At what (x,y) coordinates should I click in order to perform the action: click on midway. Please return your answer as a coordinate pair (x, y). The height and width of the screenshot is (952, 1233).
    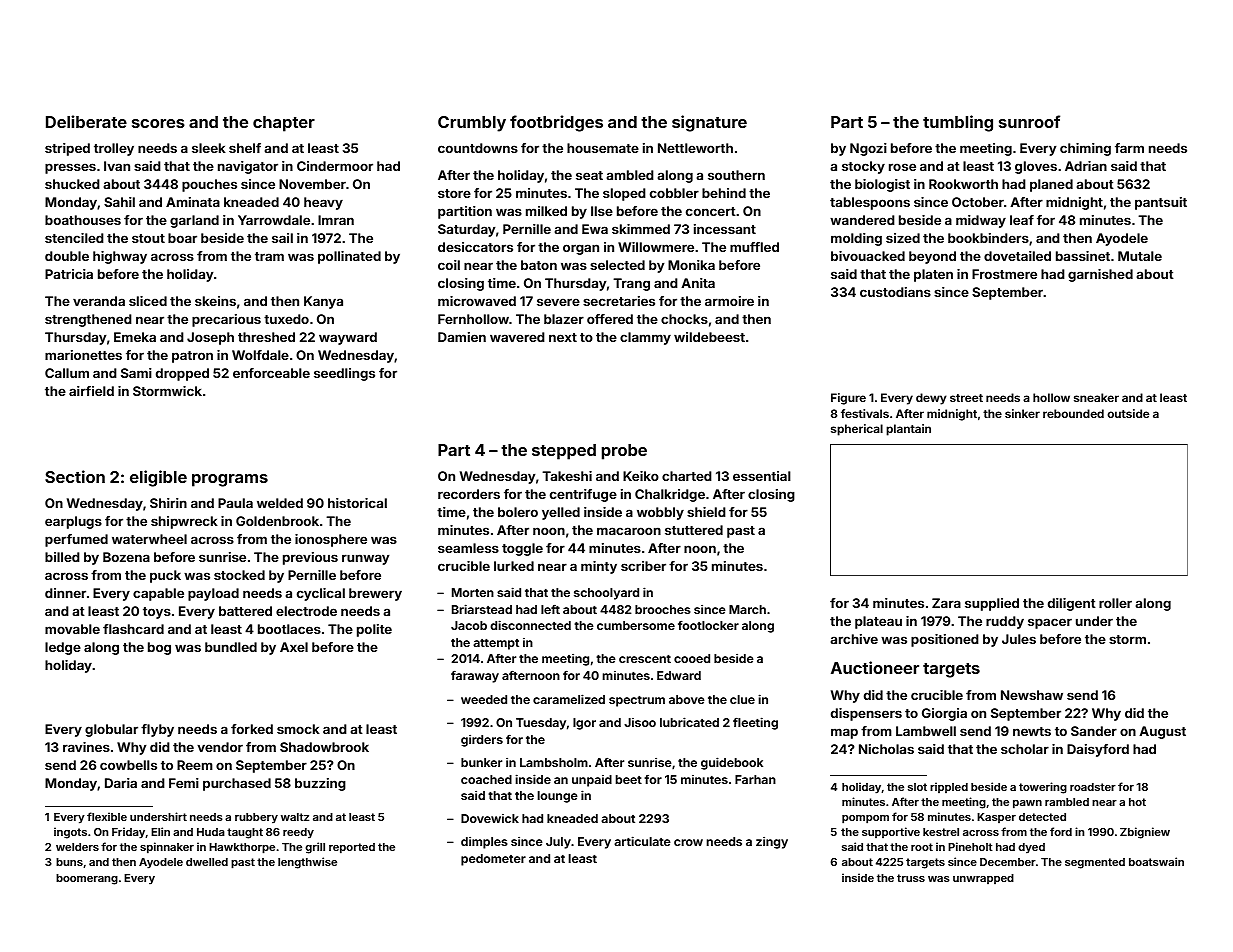
    Looking at the image, I should click on (981, 221).
